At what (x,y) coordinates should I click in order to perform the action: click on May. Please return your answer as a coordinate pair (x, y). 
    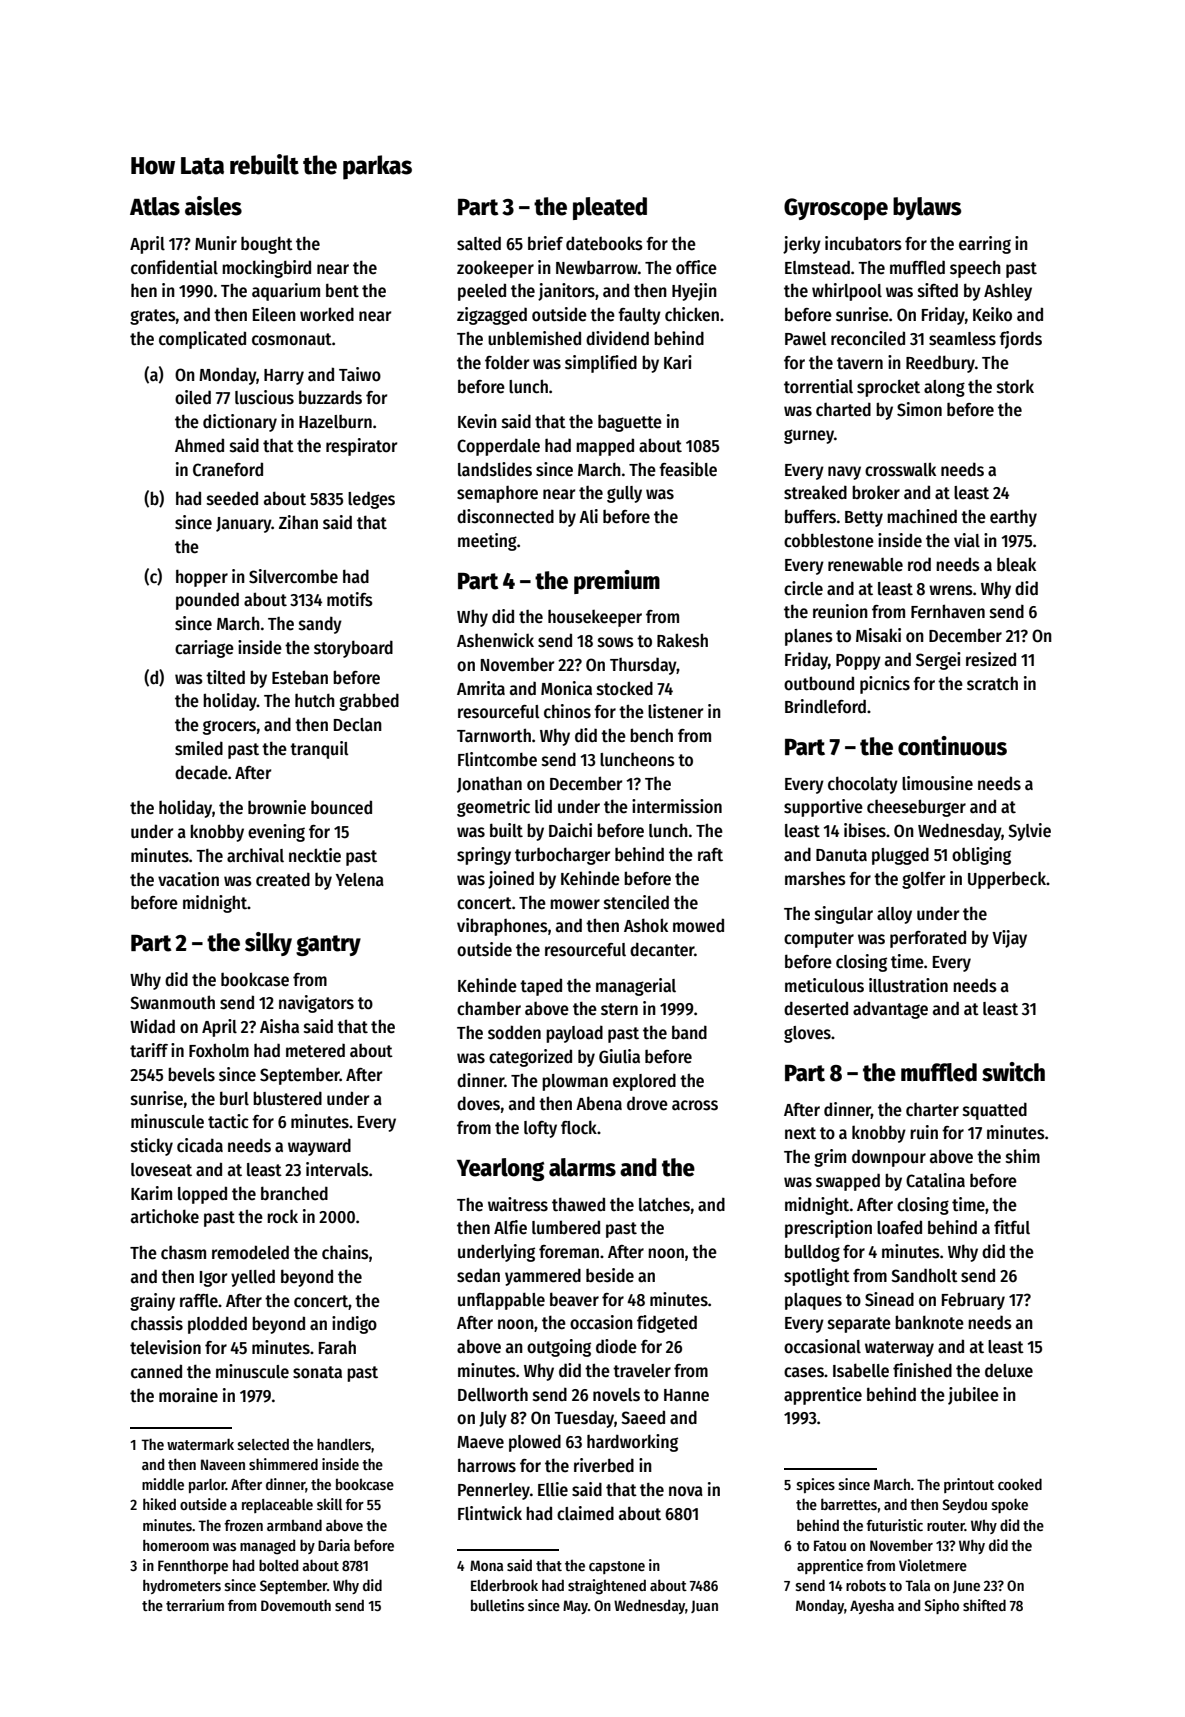
    Looking at the image, I should click on (575, 1607).
